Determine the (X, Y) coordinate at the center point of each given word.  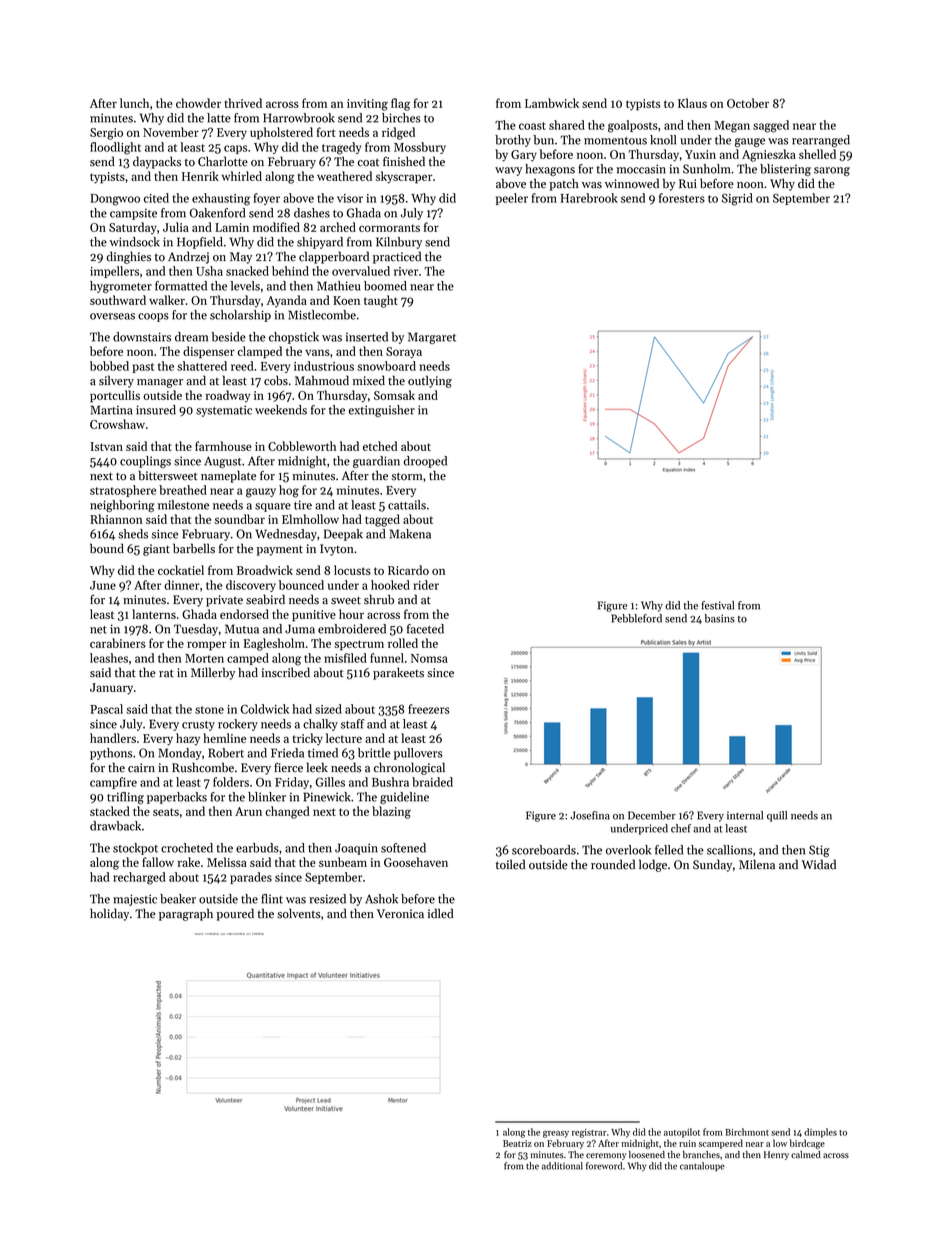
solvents (299, 913)
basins (720, 618)
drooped (425, 462)
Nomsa (429, 658)
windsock (135, 242)
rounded (613, 864)
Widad (819, 864)
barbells (194, 548)
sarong (832, 171)
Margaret (432, 338)
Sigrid (737, 199)
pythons (111, 754)
